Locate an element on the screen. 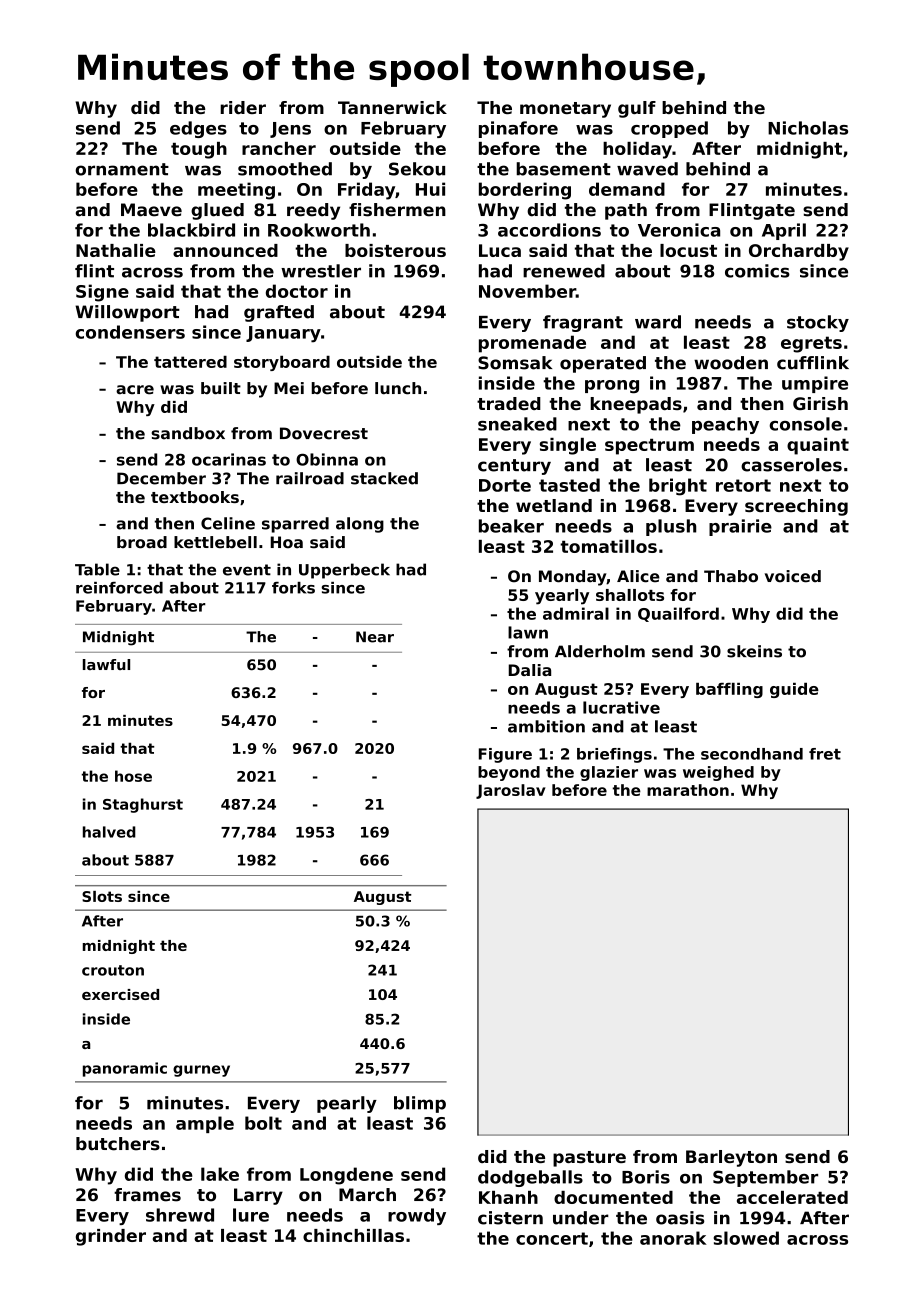 The width and height of the screenshot is (924, 1314). monetary is located at coordinates (565, 110).
